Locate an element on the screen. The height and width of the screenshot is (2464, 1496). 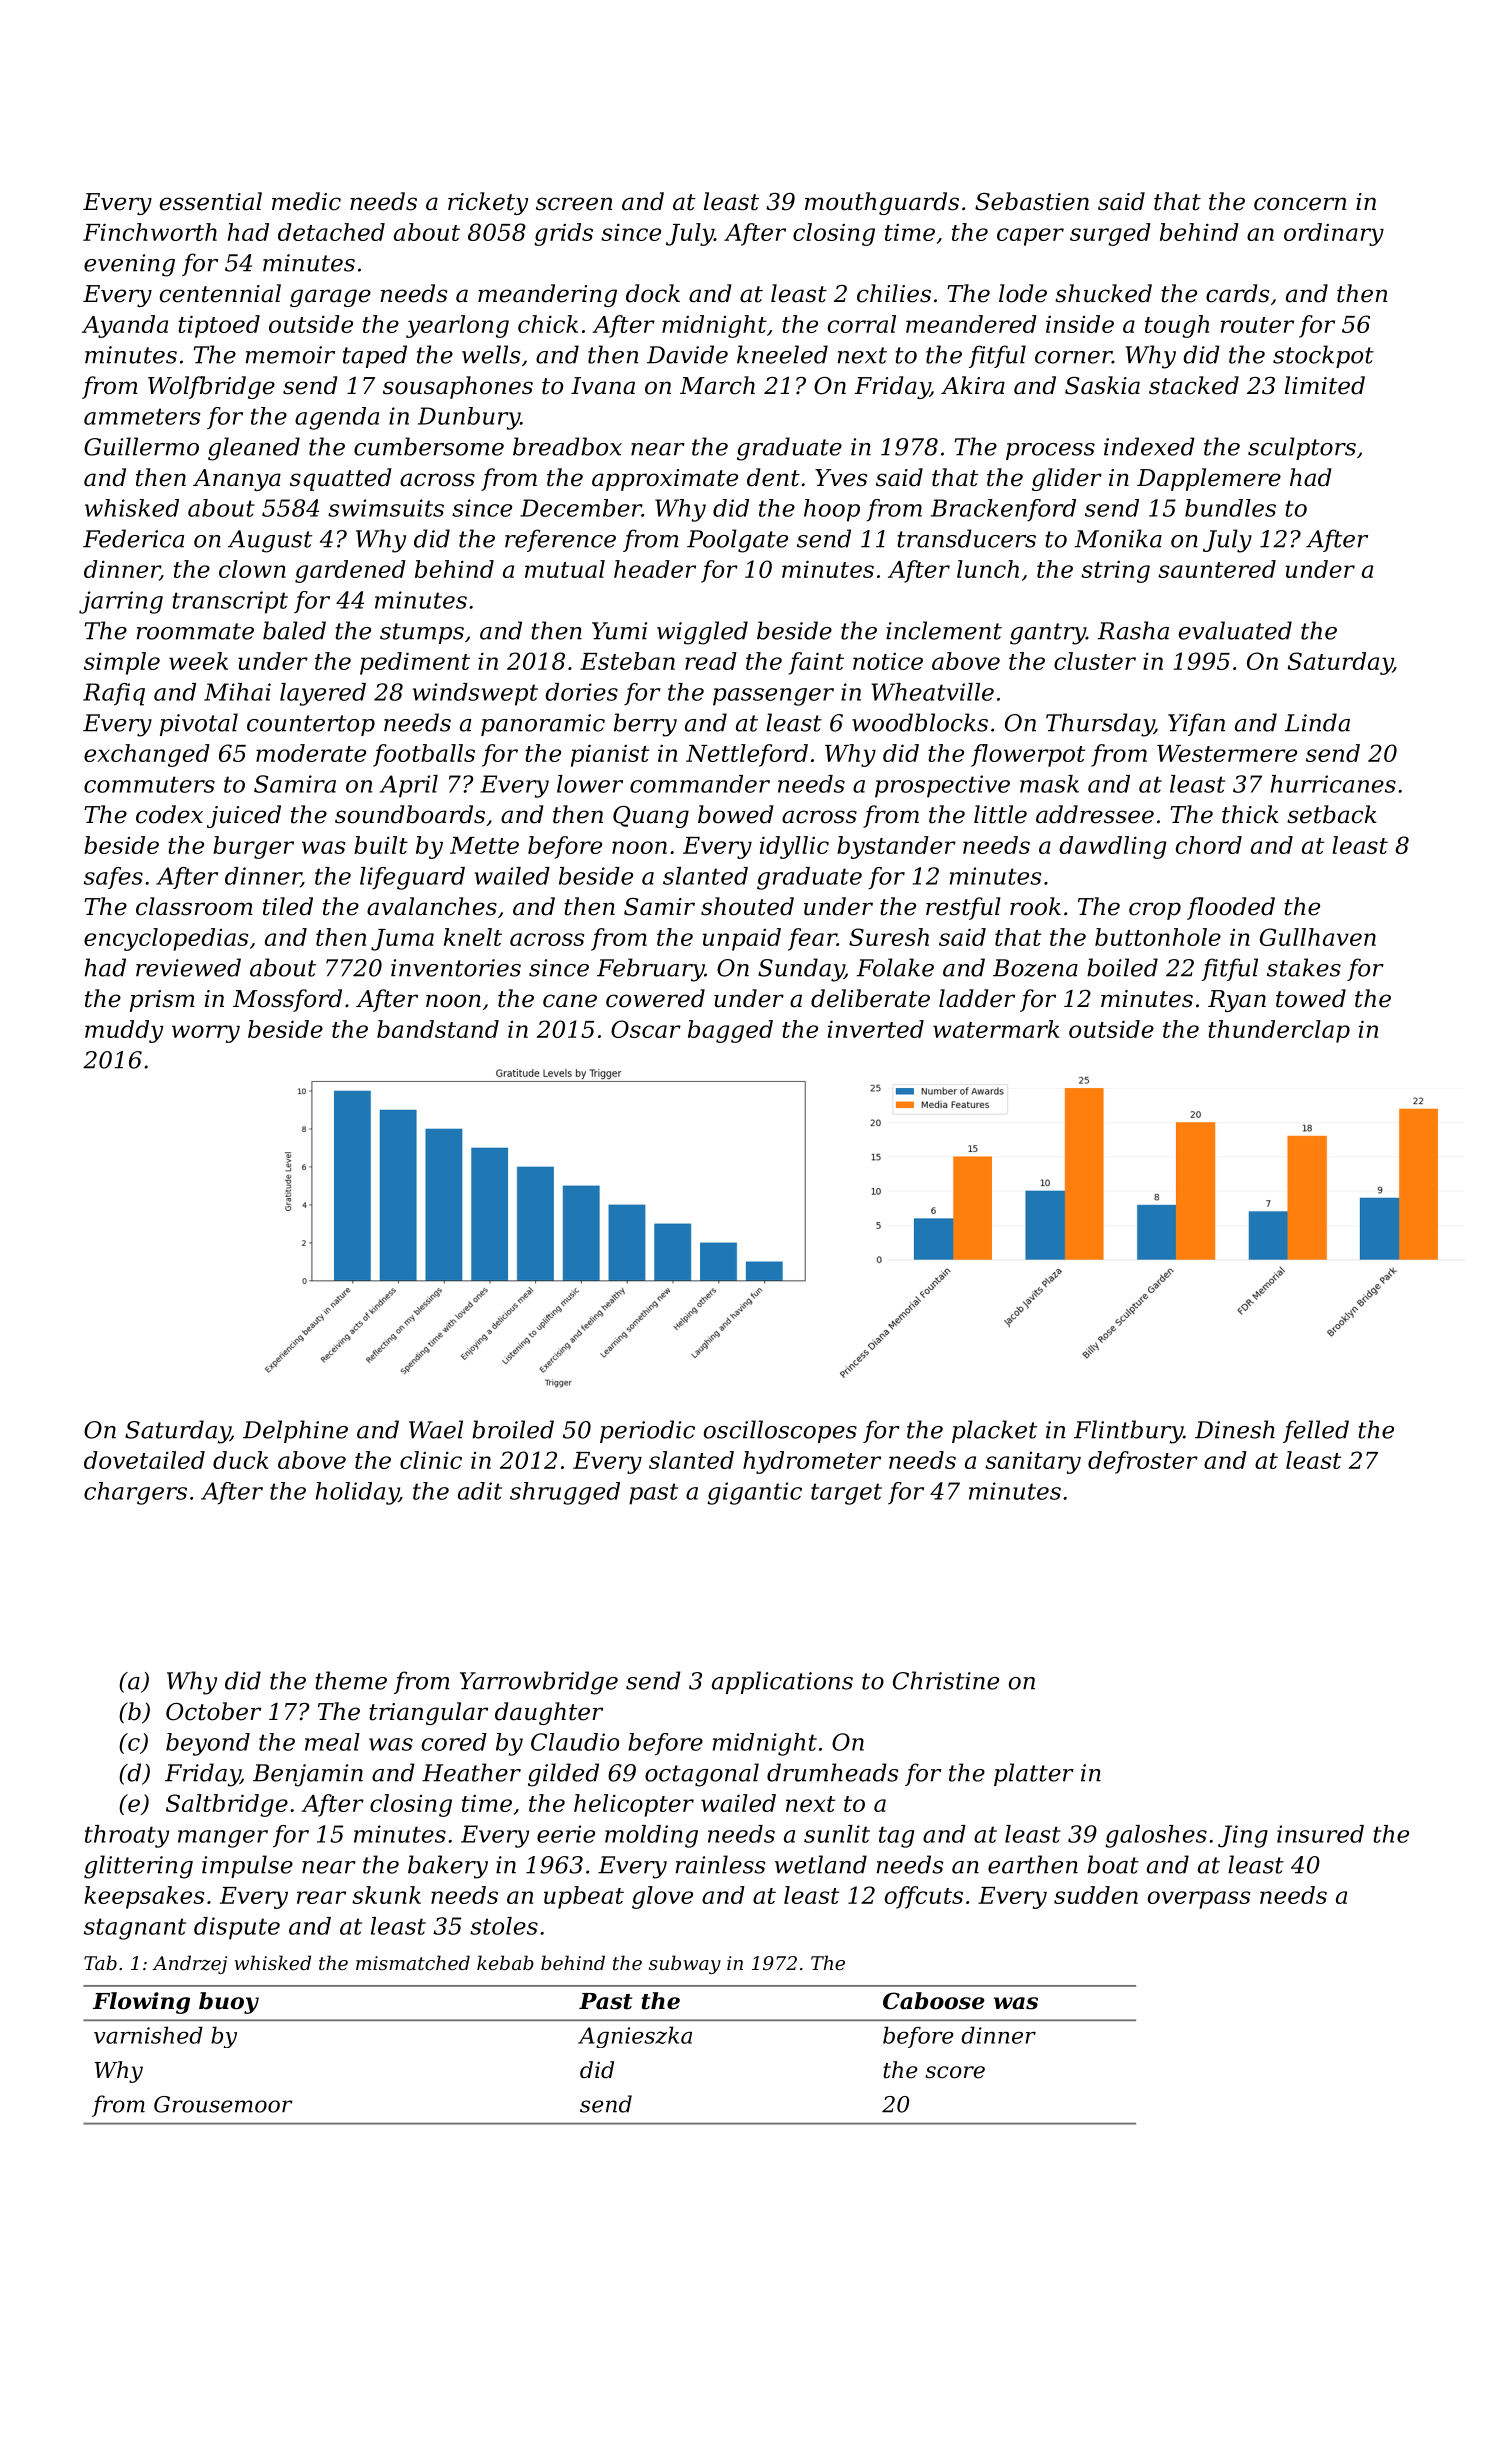
inclement is located at coordinates (944, 630).
